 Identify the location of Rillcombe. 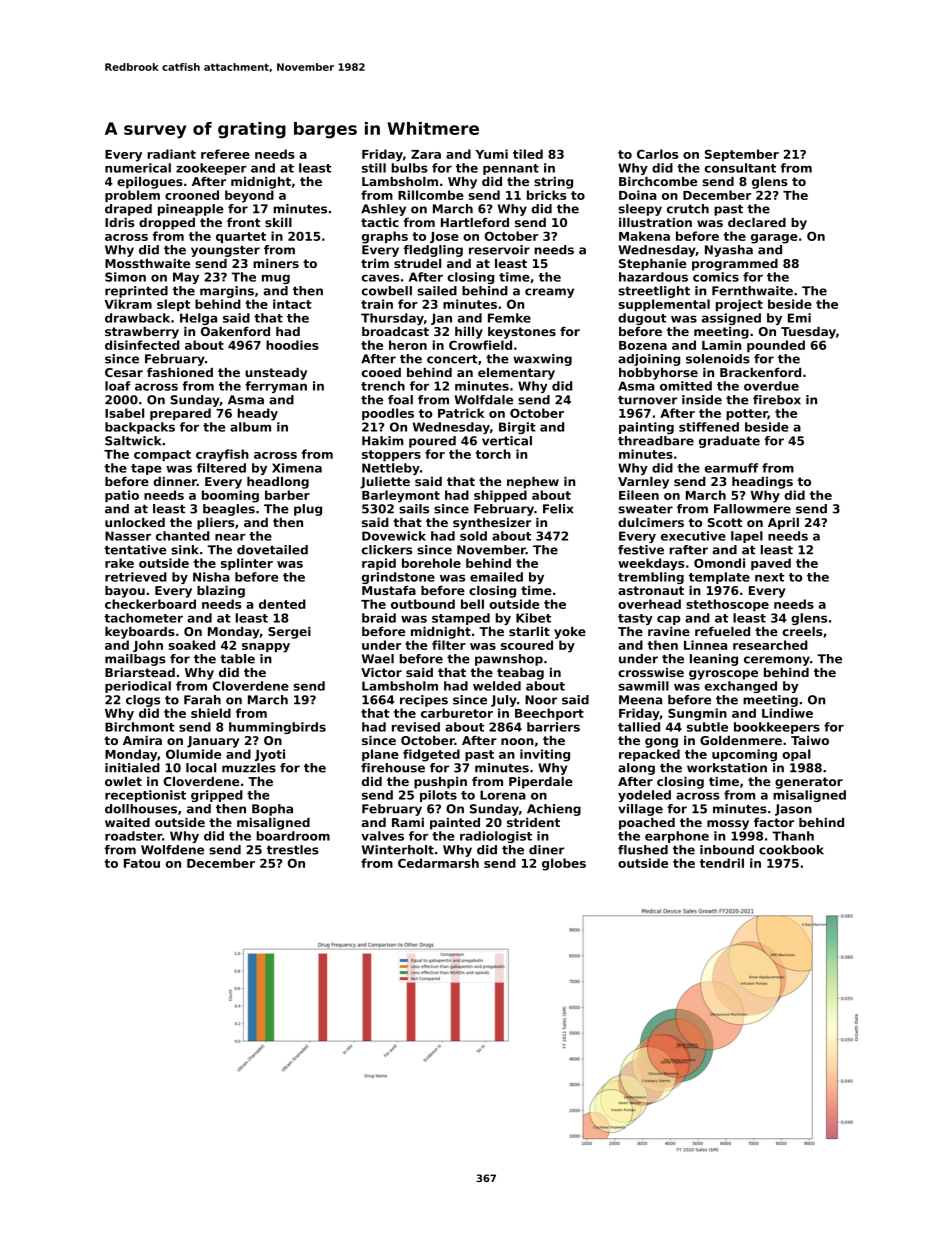
(431, 195).
